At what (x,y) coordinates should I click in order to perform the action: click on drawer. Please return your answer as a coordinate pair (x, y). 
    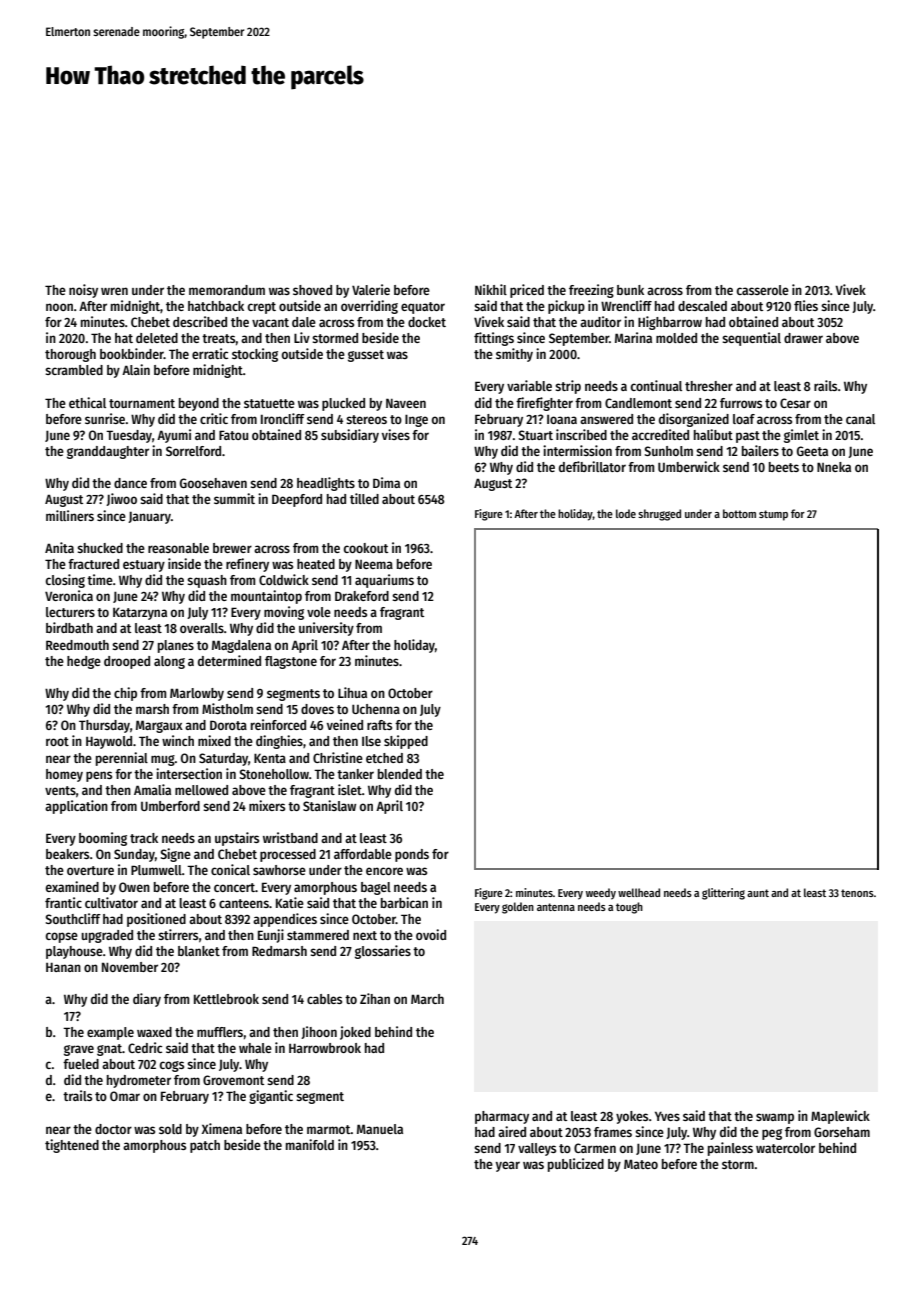
    Looking at the image, I should click on (803, 338).
